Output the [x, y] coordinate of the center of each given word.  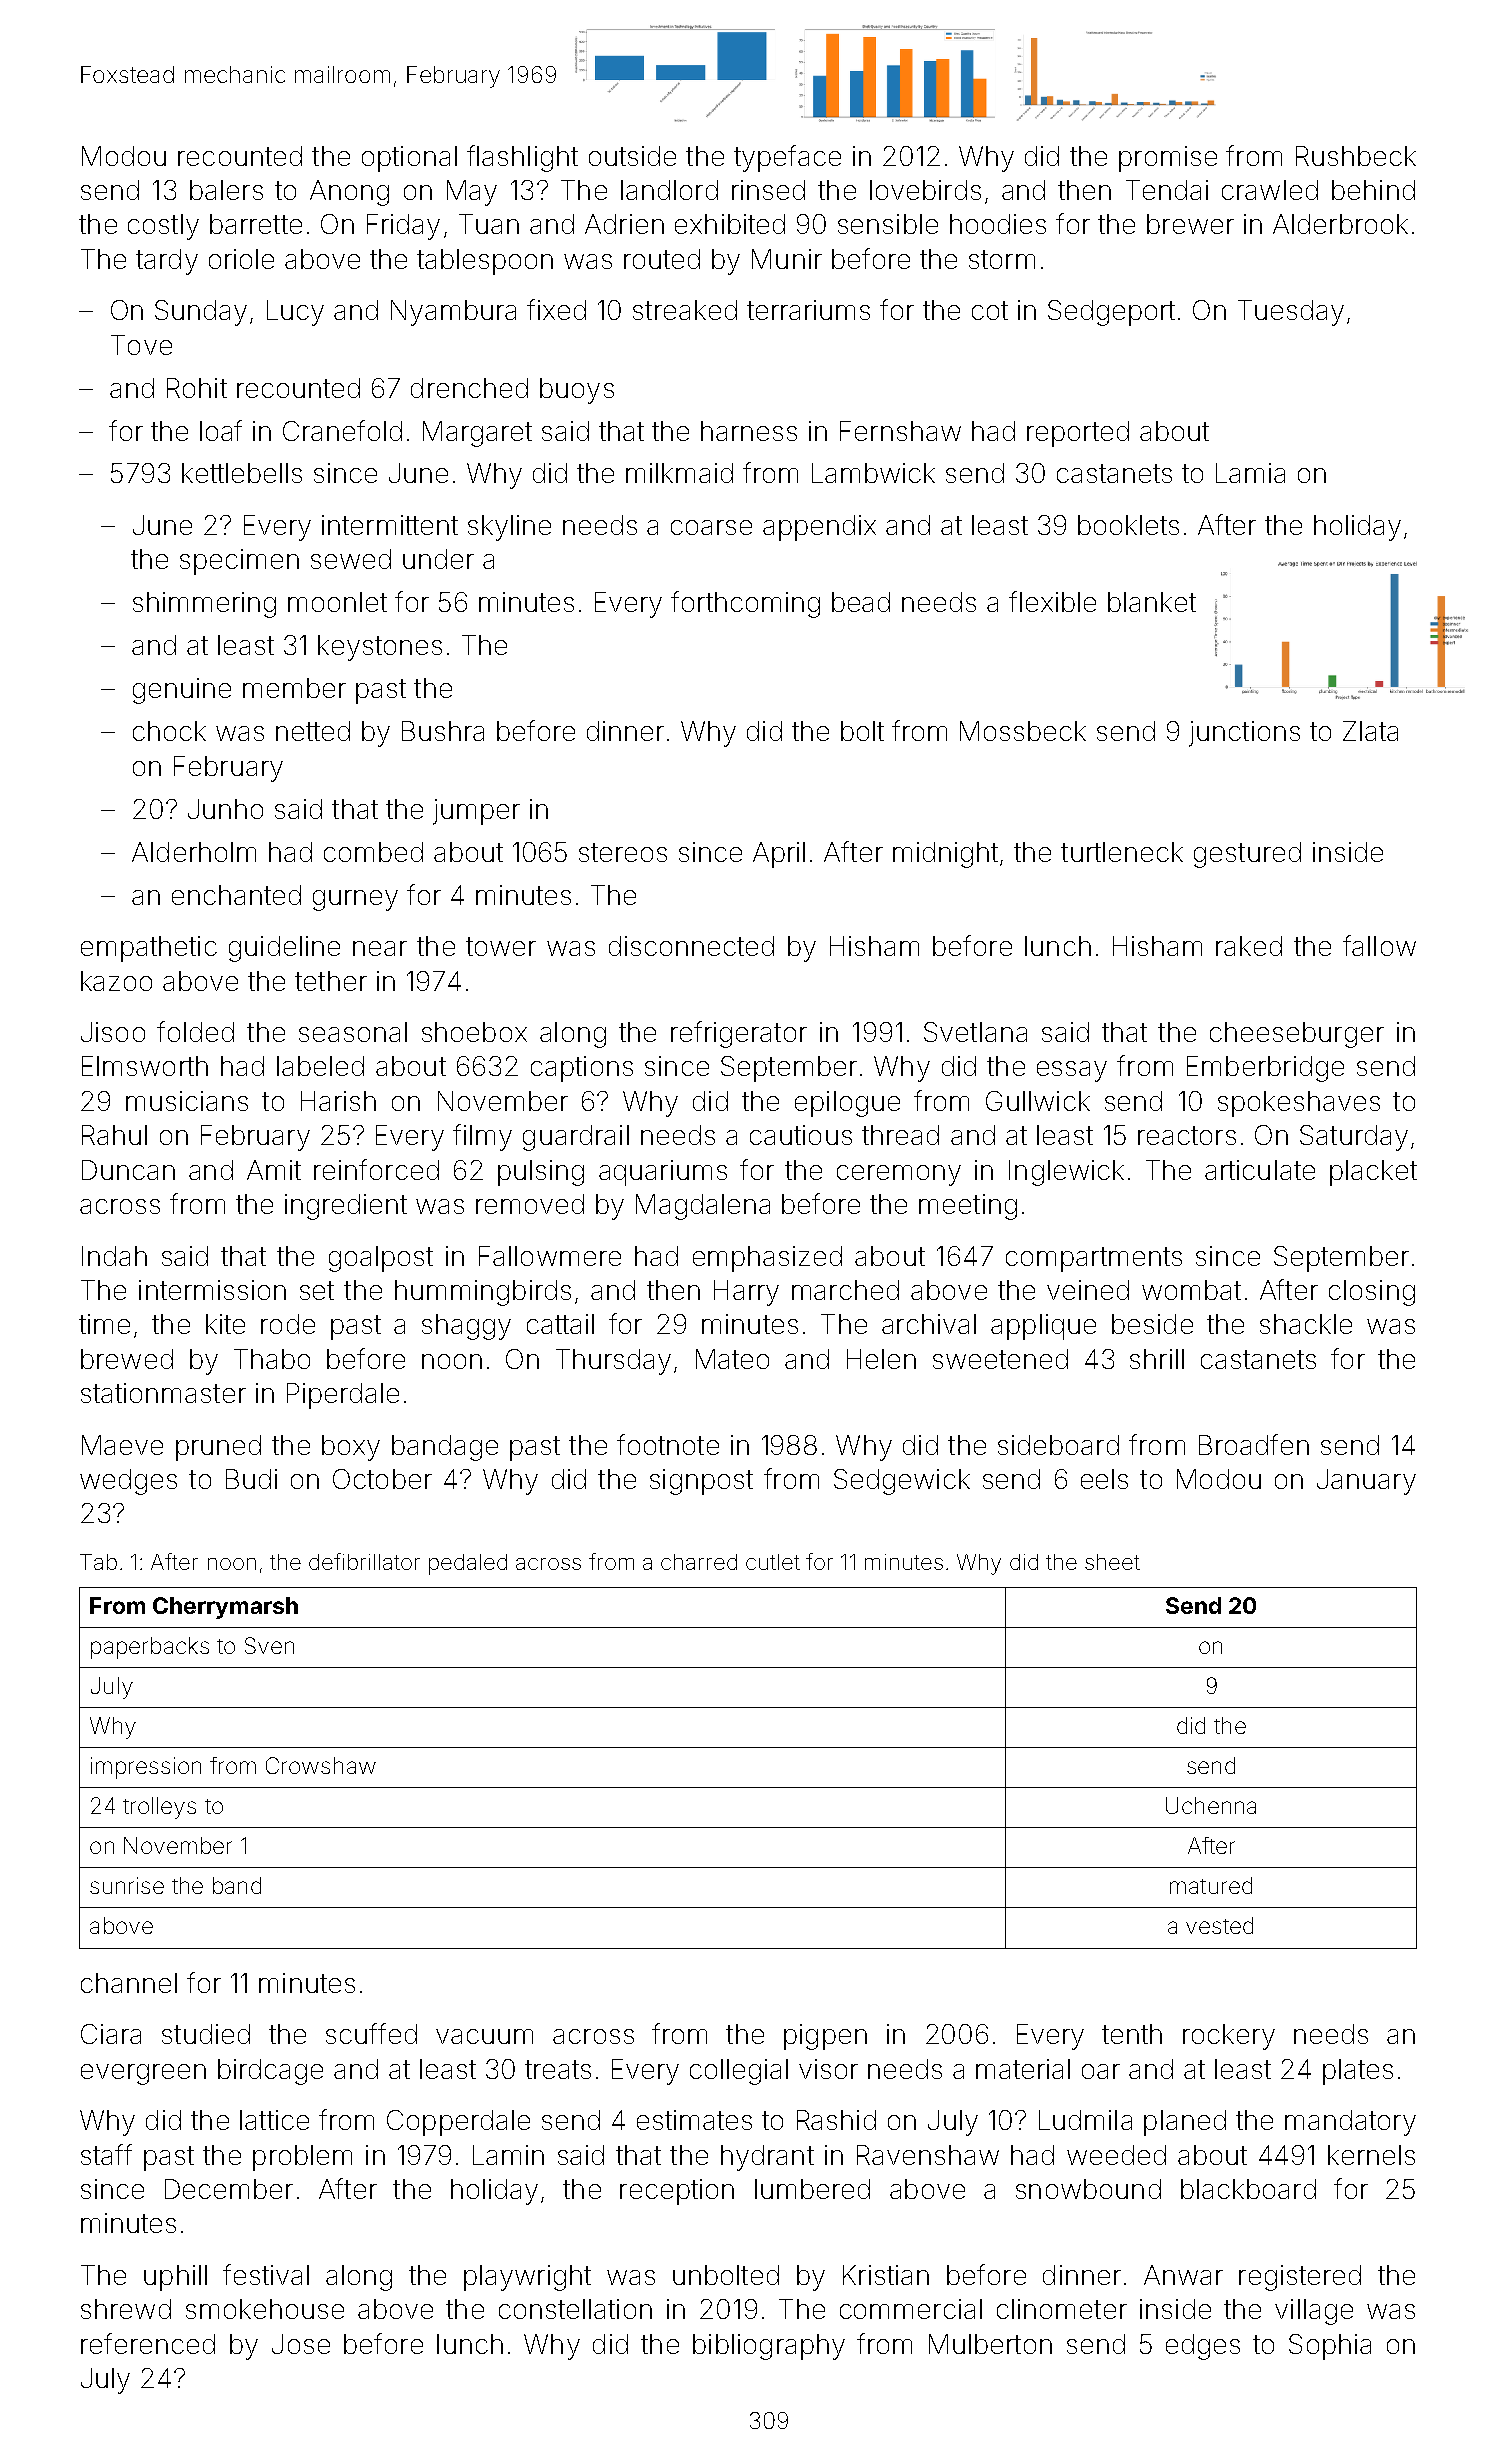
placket [1373, 1173]
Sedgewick [902, 1482]
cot [990, 310]
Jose [301, 2344]
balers [226, 190]
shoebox [474, 1032]
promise [1168, 159]
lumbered [812, 2189]
